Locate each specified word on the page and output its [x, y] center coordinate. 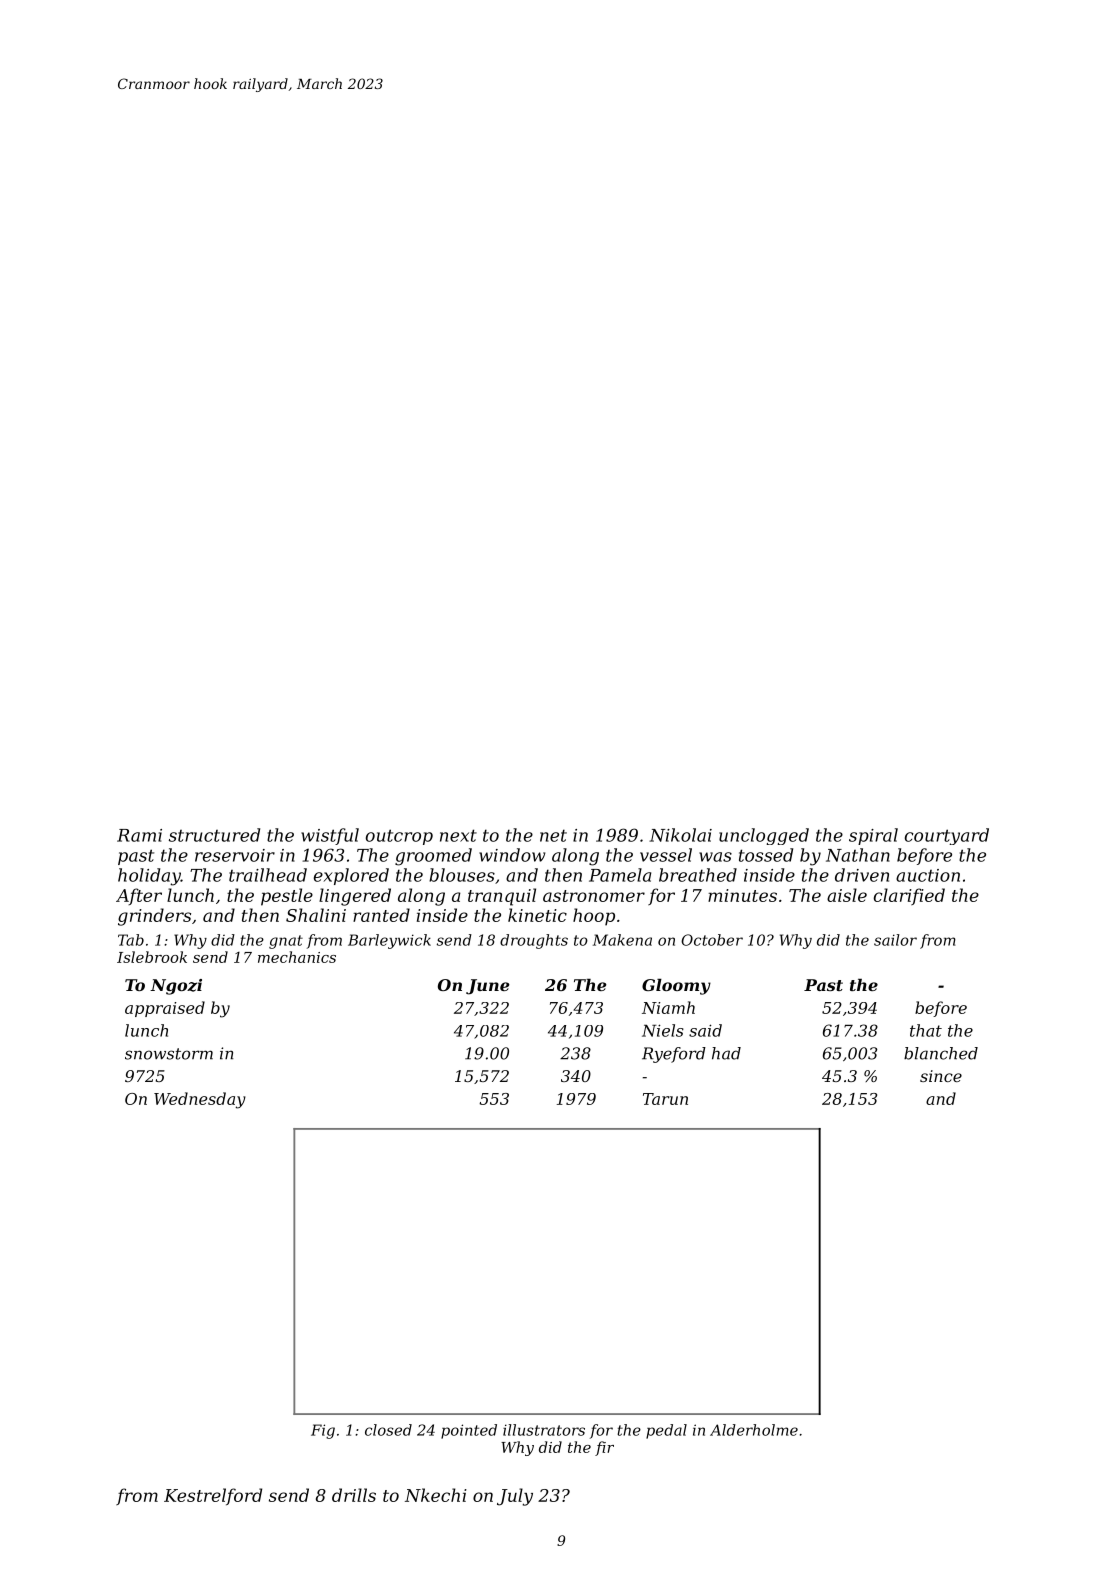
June [488, 987]
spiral [873, 836]
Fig [323, 1431]
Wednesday [200, 1100]
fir [604, 1448]
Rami [139, 835]
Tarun [665, 1099]
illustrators [544, 1430]
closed [388, 1430]
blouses [462, 875]
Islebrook [152, 957]
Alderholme [754, 1430]
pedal [666, 1431]
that [926, 1030]
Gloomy [676, 987]
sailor [895, 940]
